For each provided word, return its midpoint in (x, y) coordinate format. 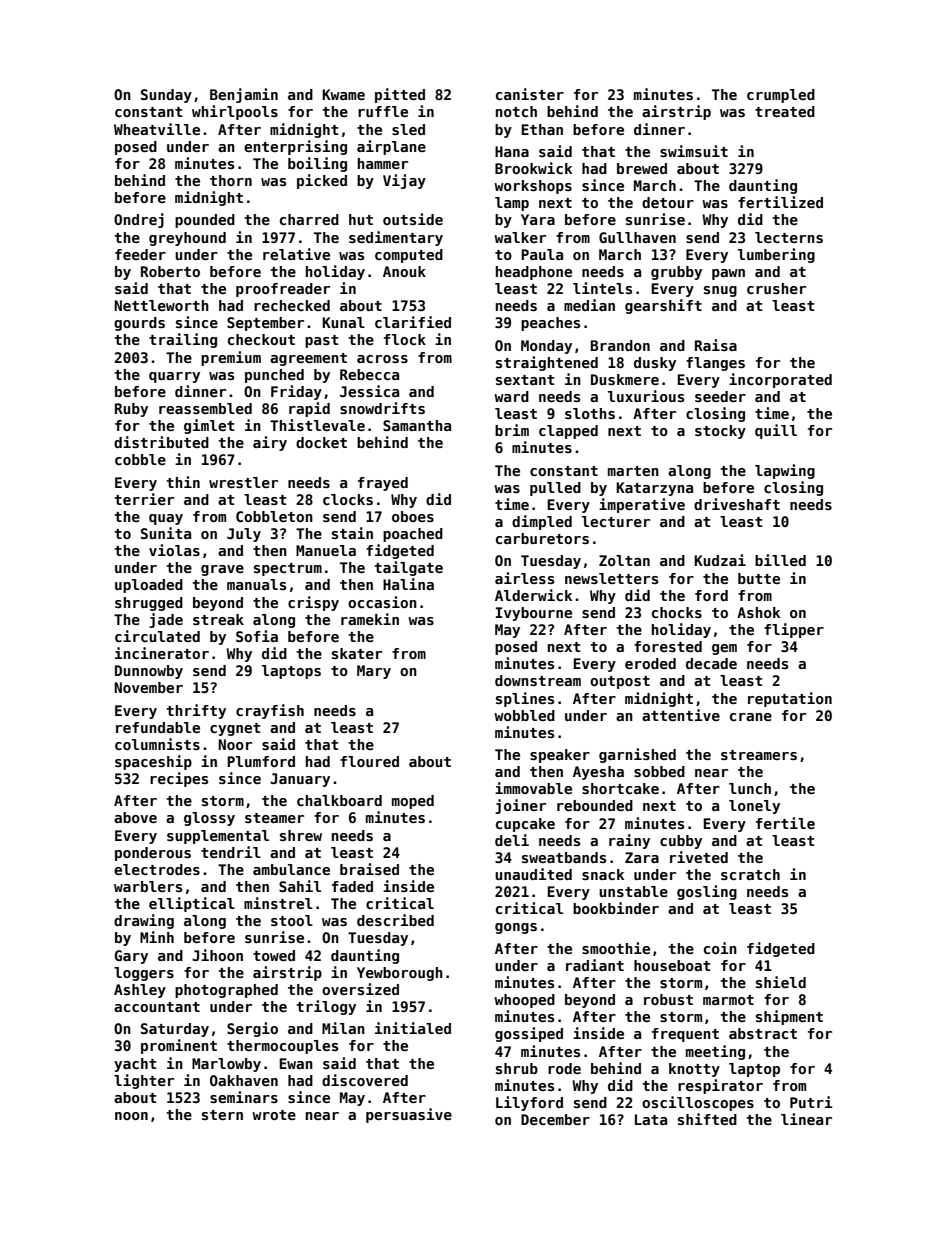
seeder (720, 396)
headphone (534, 273)
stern (222, 1115)
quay (166, 519)
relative (296, 254)
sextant (525, 380)
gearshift (663, 306)
